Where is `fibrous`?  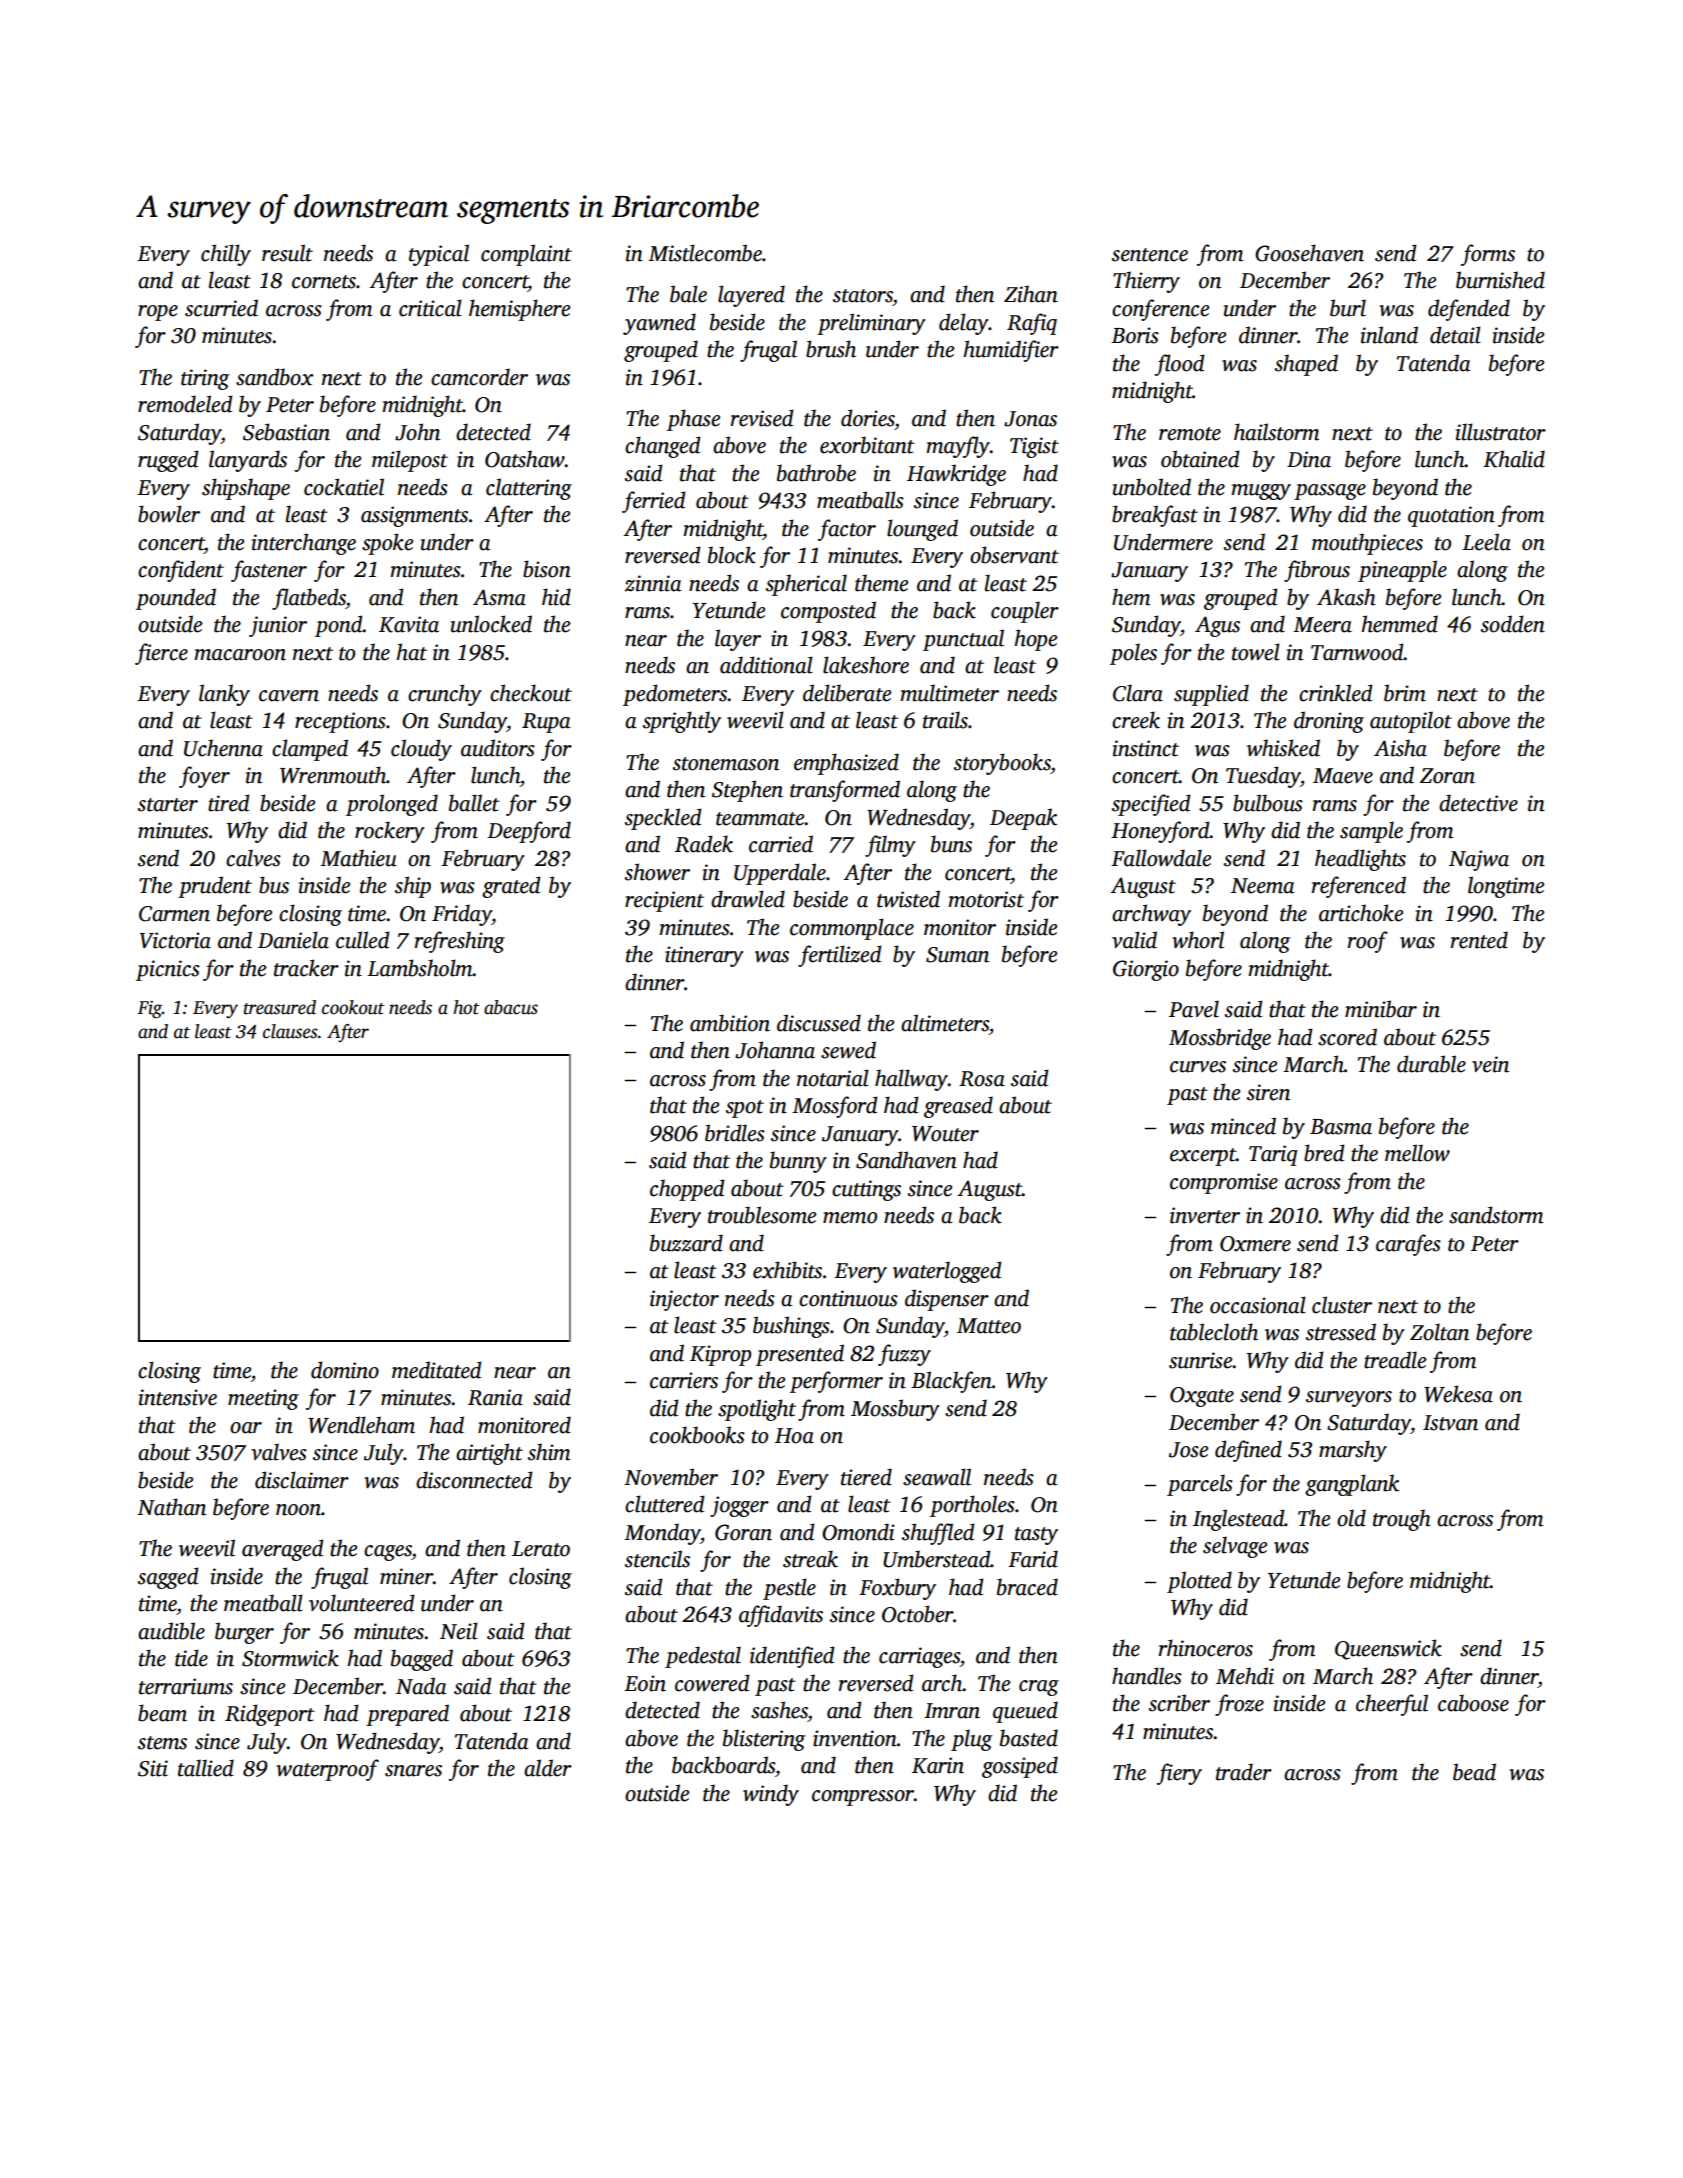 fibrous is located at coordinates (1317, 571).
